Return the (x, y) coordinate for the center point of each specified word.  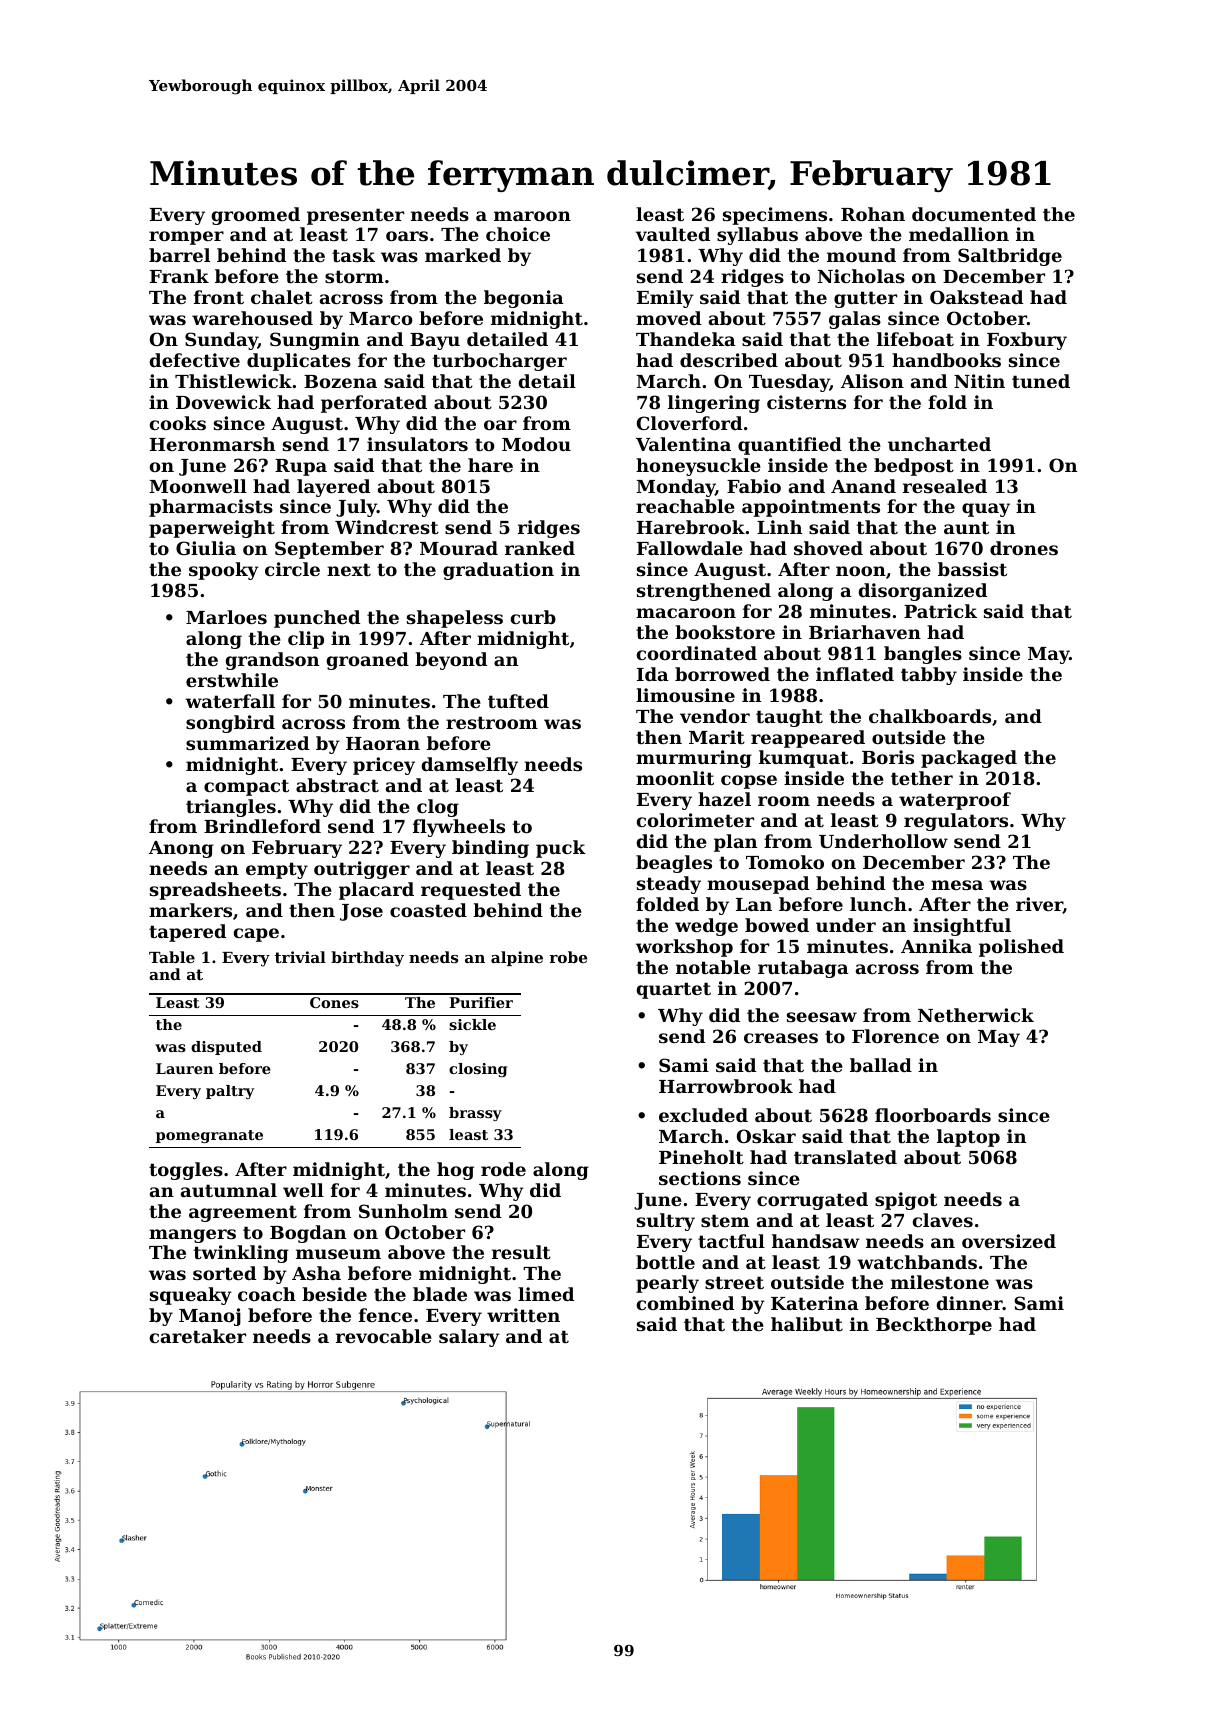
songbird (230, 724)
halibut (807, 1324)
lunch (878, 904)
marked (463, 255)
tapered (187, 933)
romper (186, 238)
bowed (777, 925)
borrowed (722, 674)
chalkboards (930, 716)
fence (385, 1315)
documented (974, 214)
